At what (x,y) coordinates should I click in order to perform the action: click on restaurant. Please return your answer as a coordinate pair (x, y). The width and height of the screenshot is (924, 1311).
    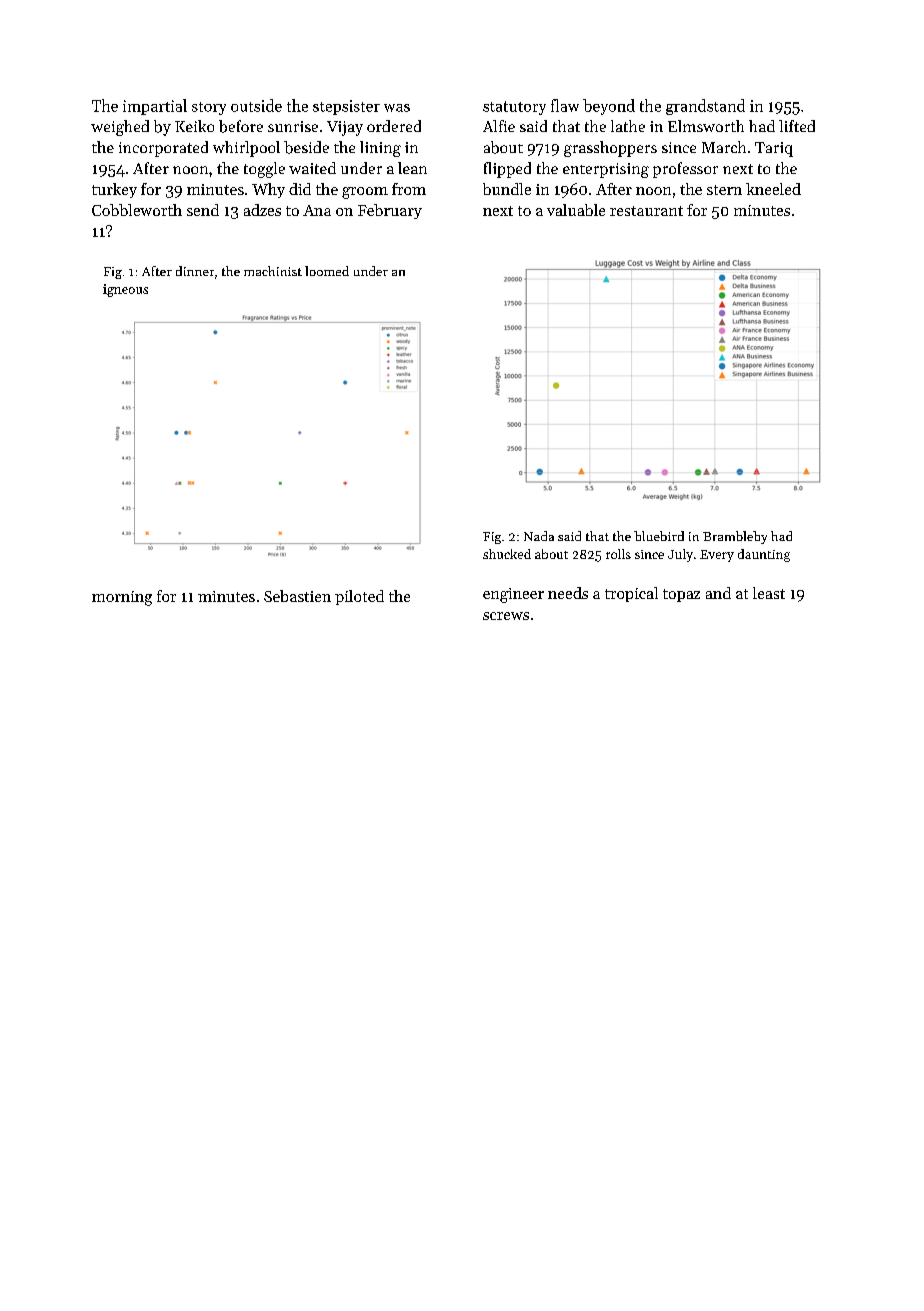
    Looking at the image, I should click on (646, 211).
